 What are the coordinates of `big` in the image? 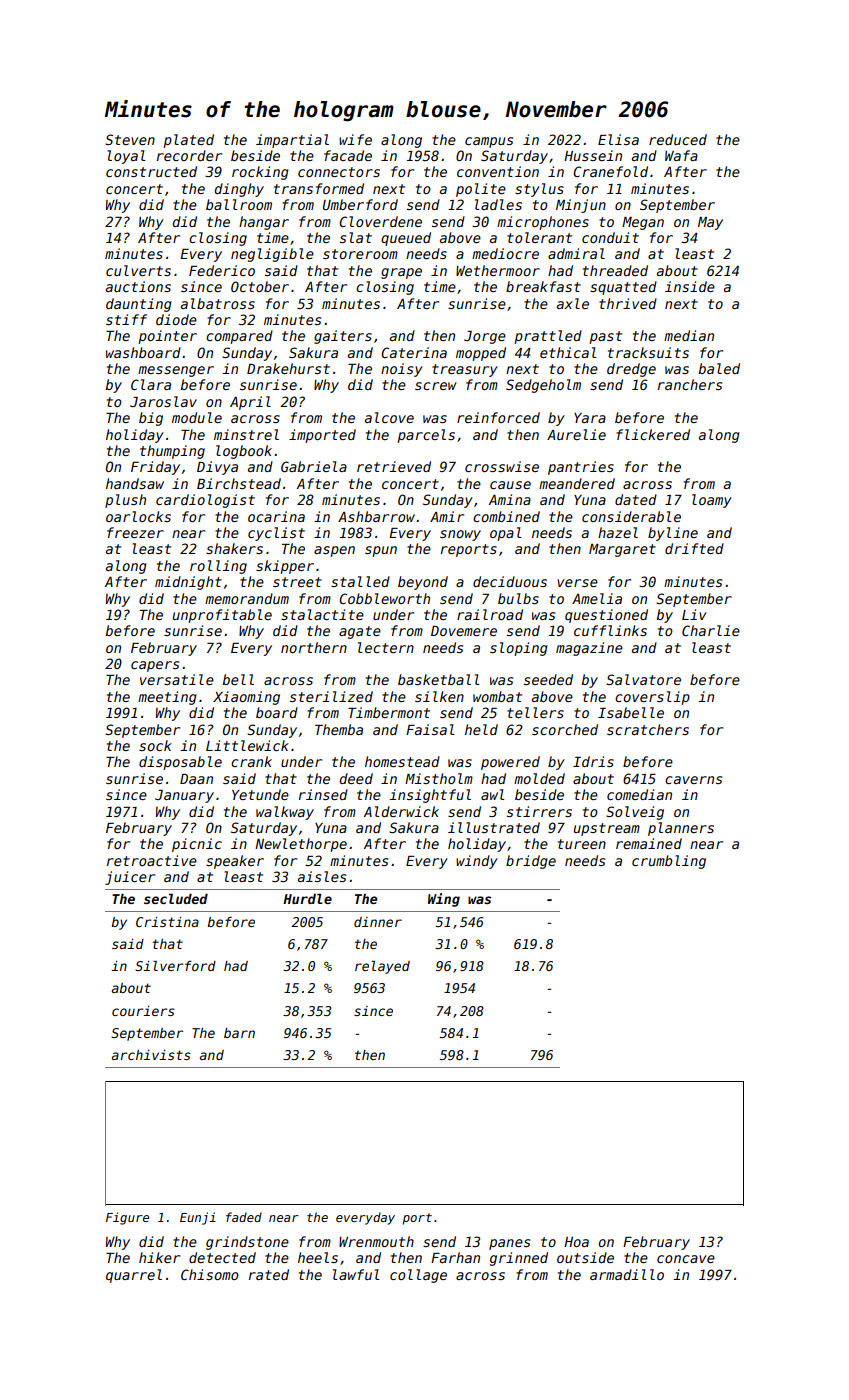 It's located at (151, 419).
